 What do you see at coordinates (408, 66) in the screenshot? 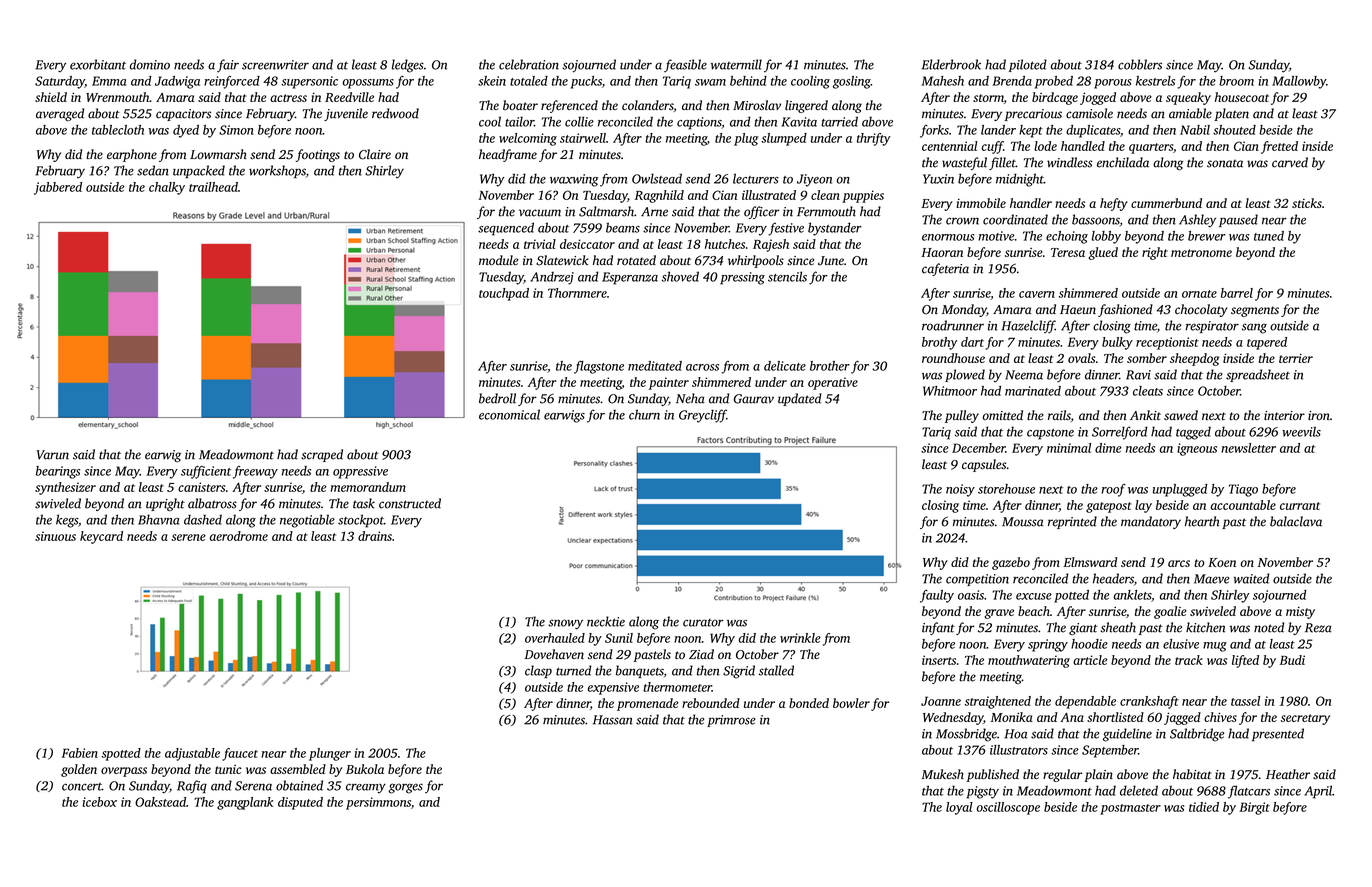
I see `ledges` at bounding box center [408, 66].
